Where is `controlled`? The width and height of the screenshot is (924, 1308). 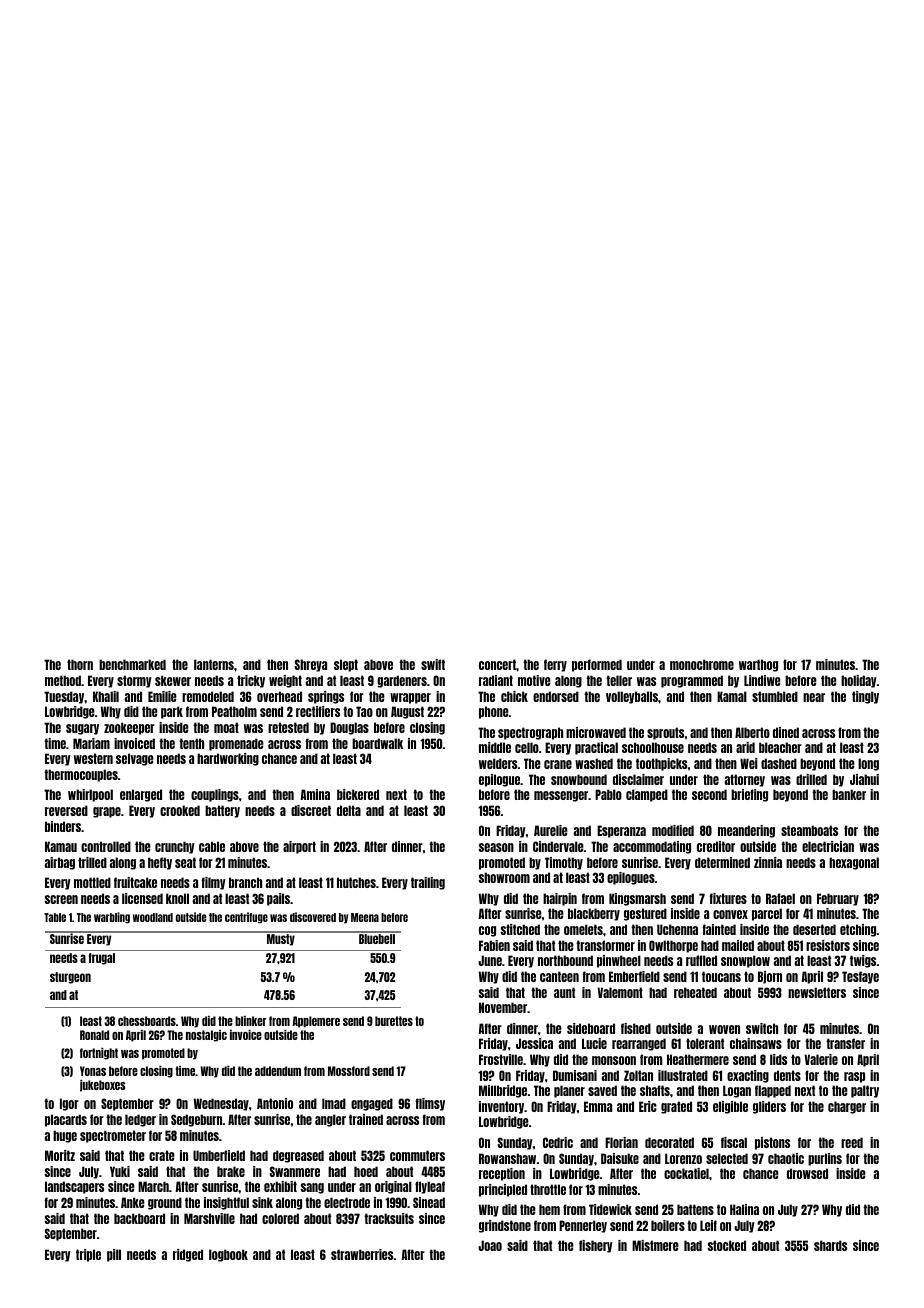
controlled is located at coordinates (106, 846).
